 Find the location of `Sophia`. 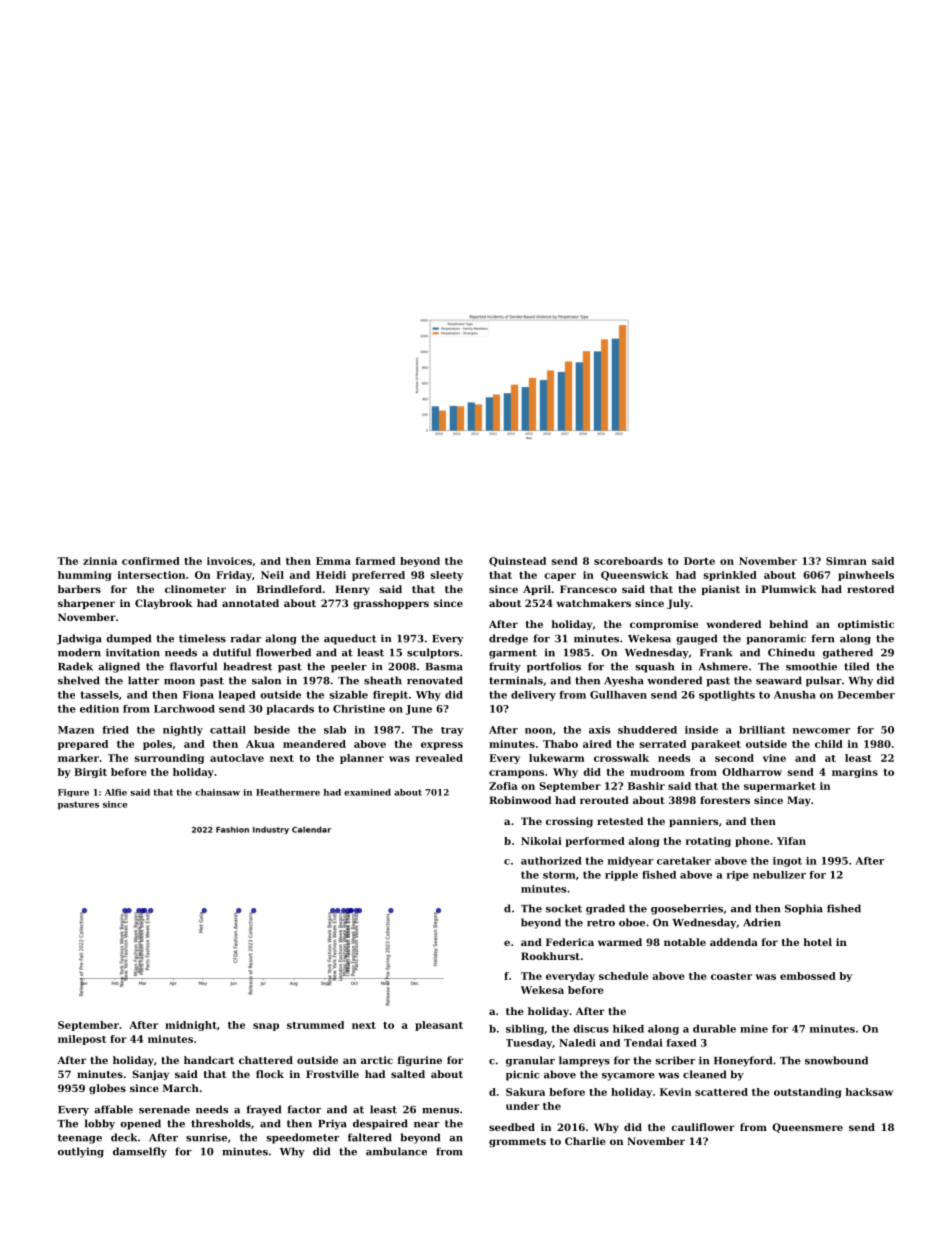

Sophia is located at coordinates (804, 909).
